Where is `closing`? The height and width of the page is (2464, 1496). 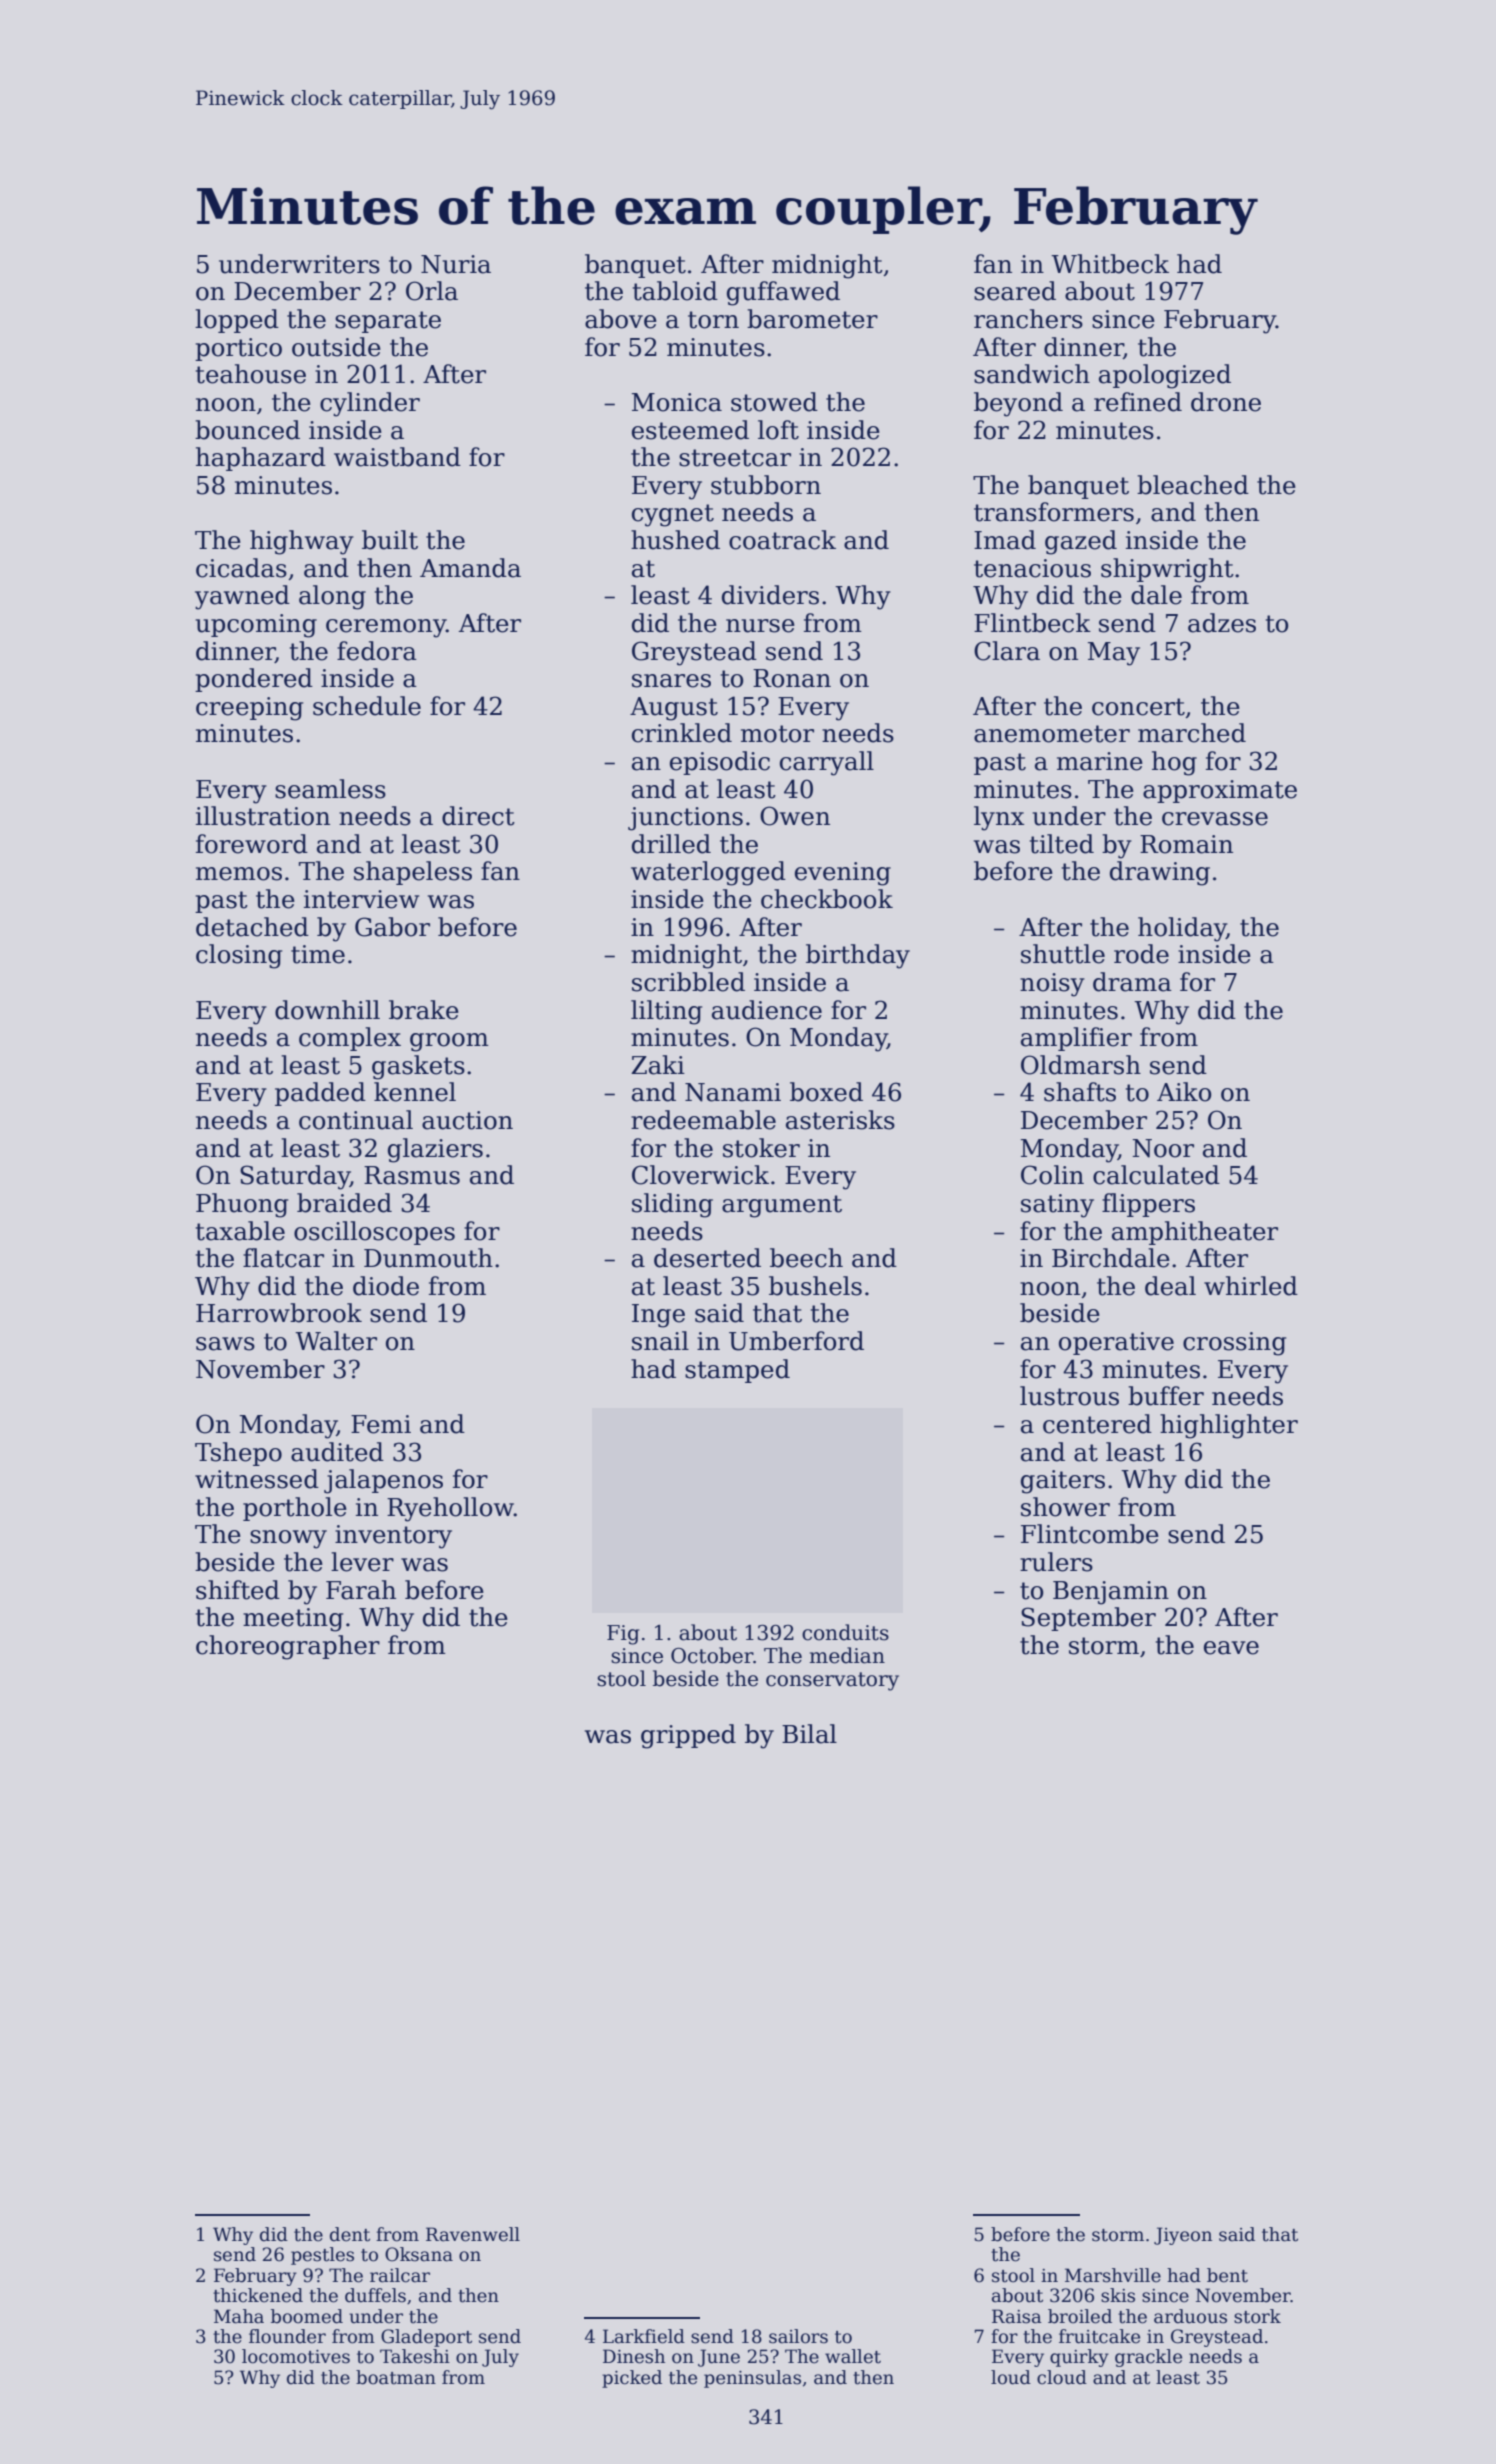 closing is located at coordinates (239, 956).
